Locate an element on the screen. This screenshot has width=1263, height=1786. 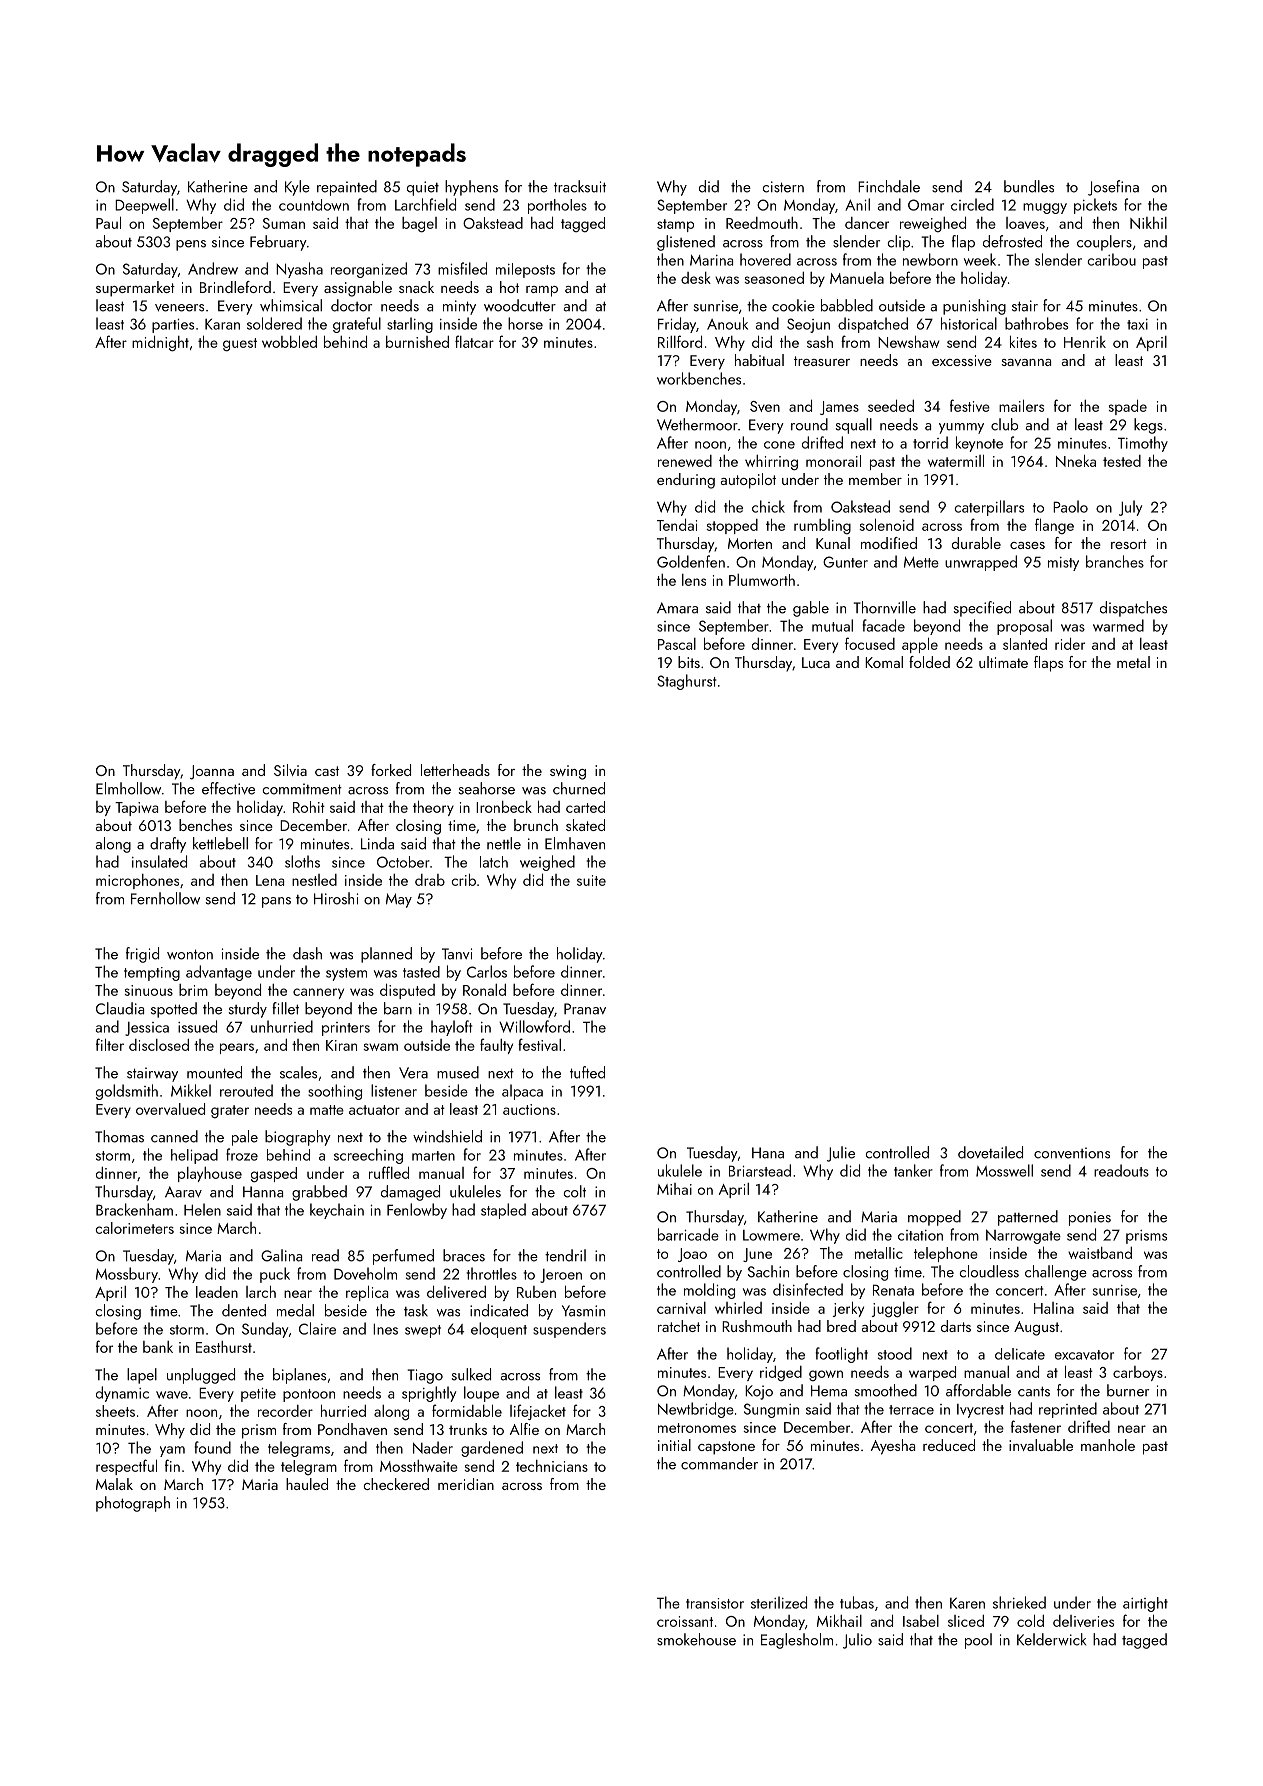
photograph is located at coordinates (133, 1504).
